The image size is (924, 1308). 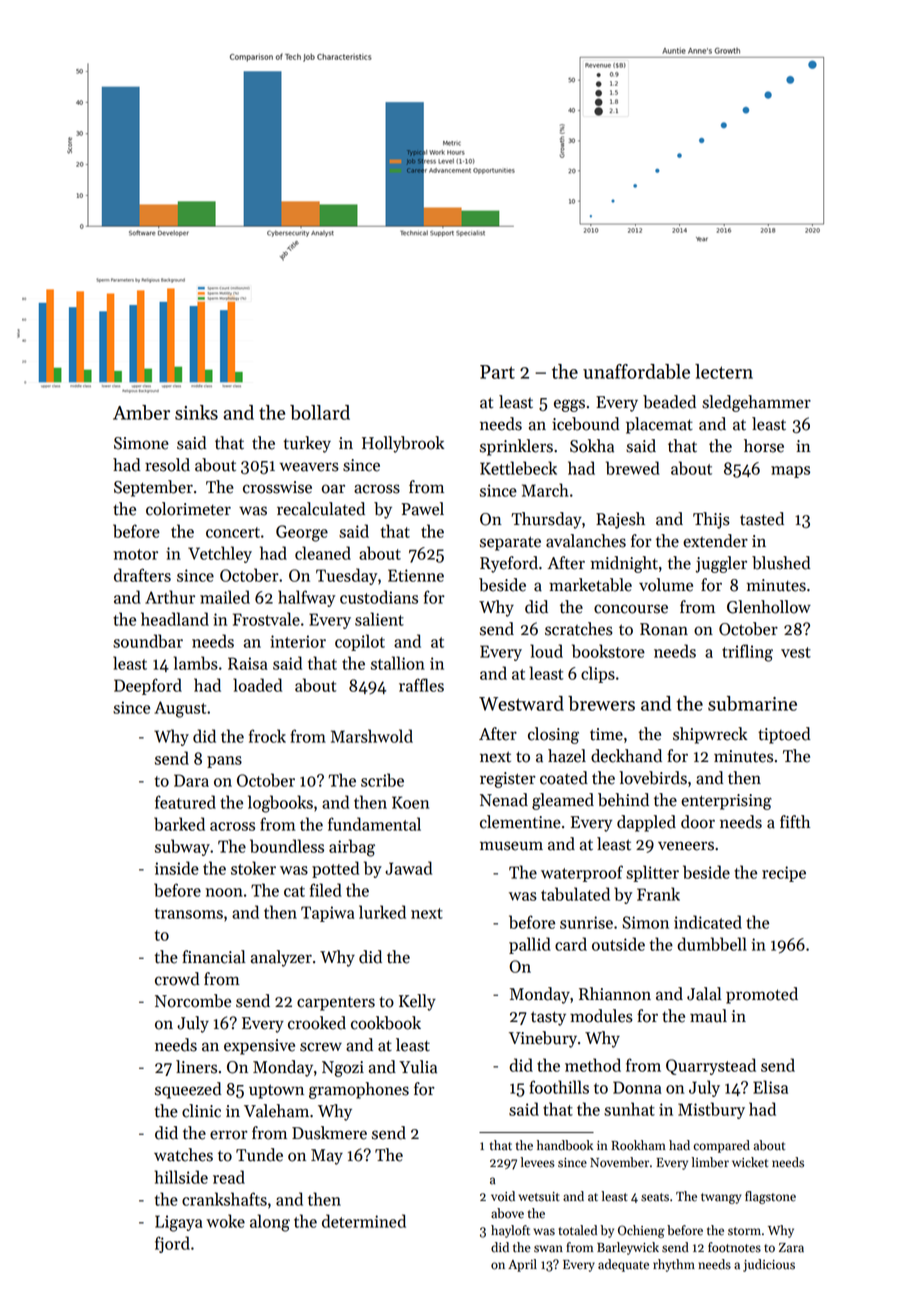 I want to click on lurked, so click(x=382, y=912).
